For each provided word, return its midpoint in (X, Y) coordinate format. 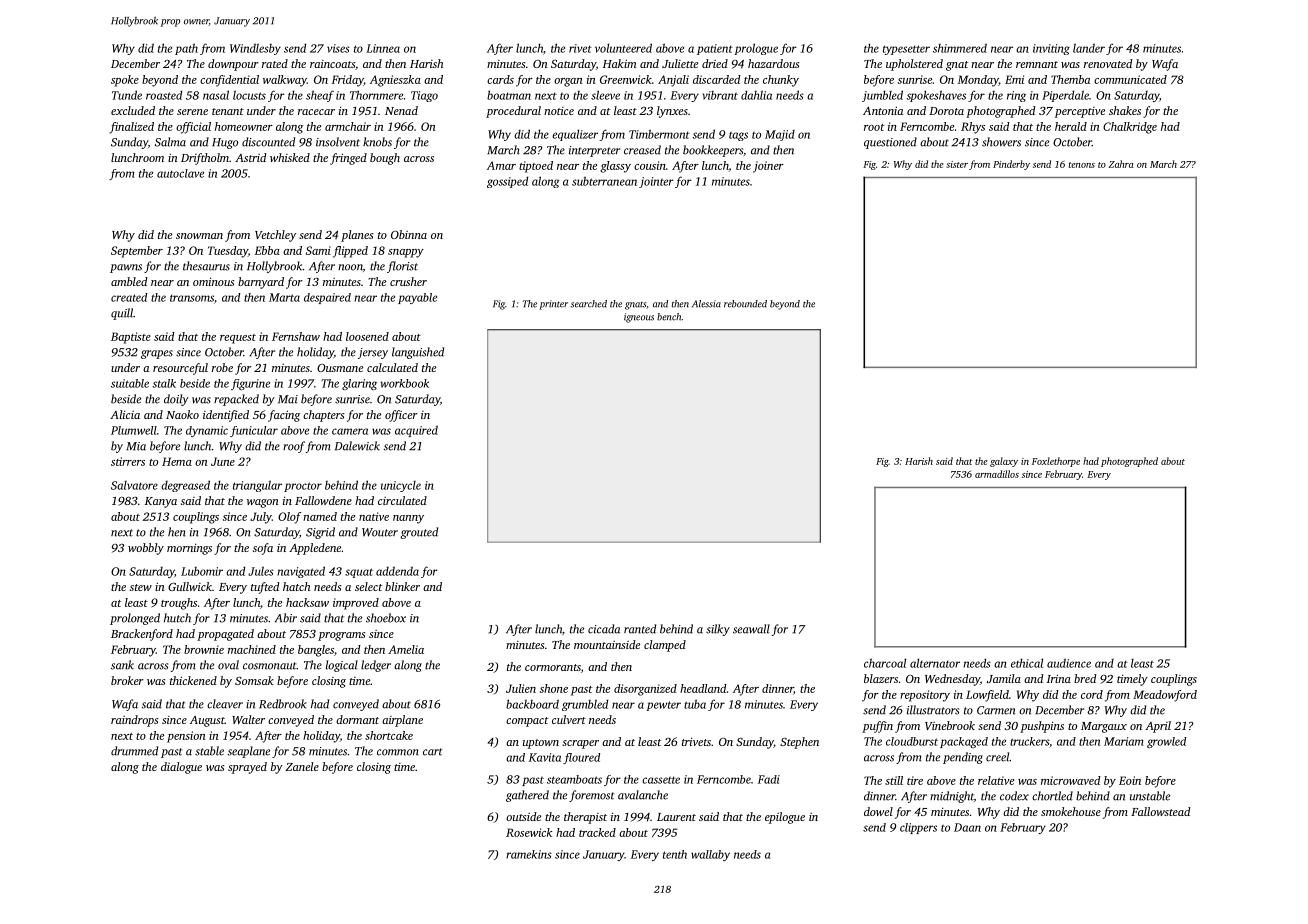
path (186, 49)
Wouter (380, 532)
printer (553, 305)
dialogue (181, 768)
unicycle (401, 486)
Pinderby (1011, 165)
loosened (367, 336)
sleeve (605, 95)
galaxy (1004, 462)
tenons (1082, 165)
